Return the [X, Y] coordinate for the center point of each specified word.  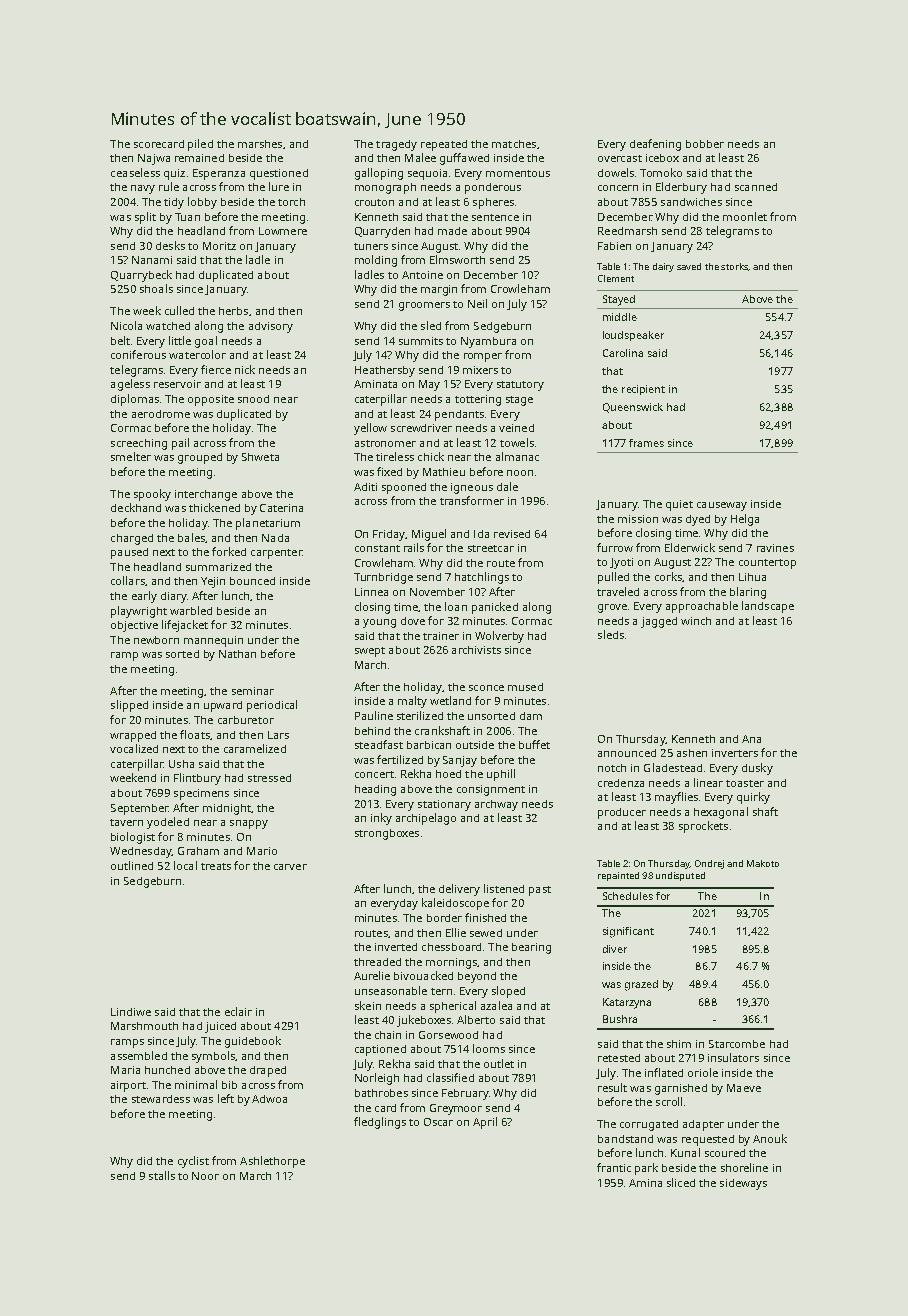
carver [290, 867]
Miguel [429, 535]
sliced [681, 1182]
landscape [768, 607]
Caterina [281, 508]
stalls [162, 1175]
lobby [202, 203]
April [485, 1123]
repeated [444, 145]
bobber [705, 144]
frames [646, 443]
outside [475, 745]
